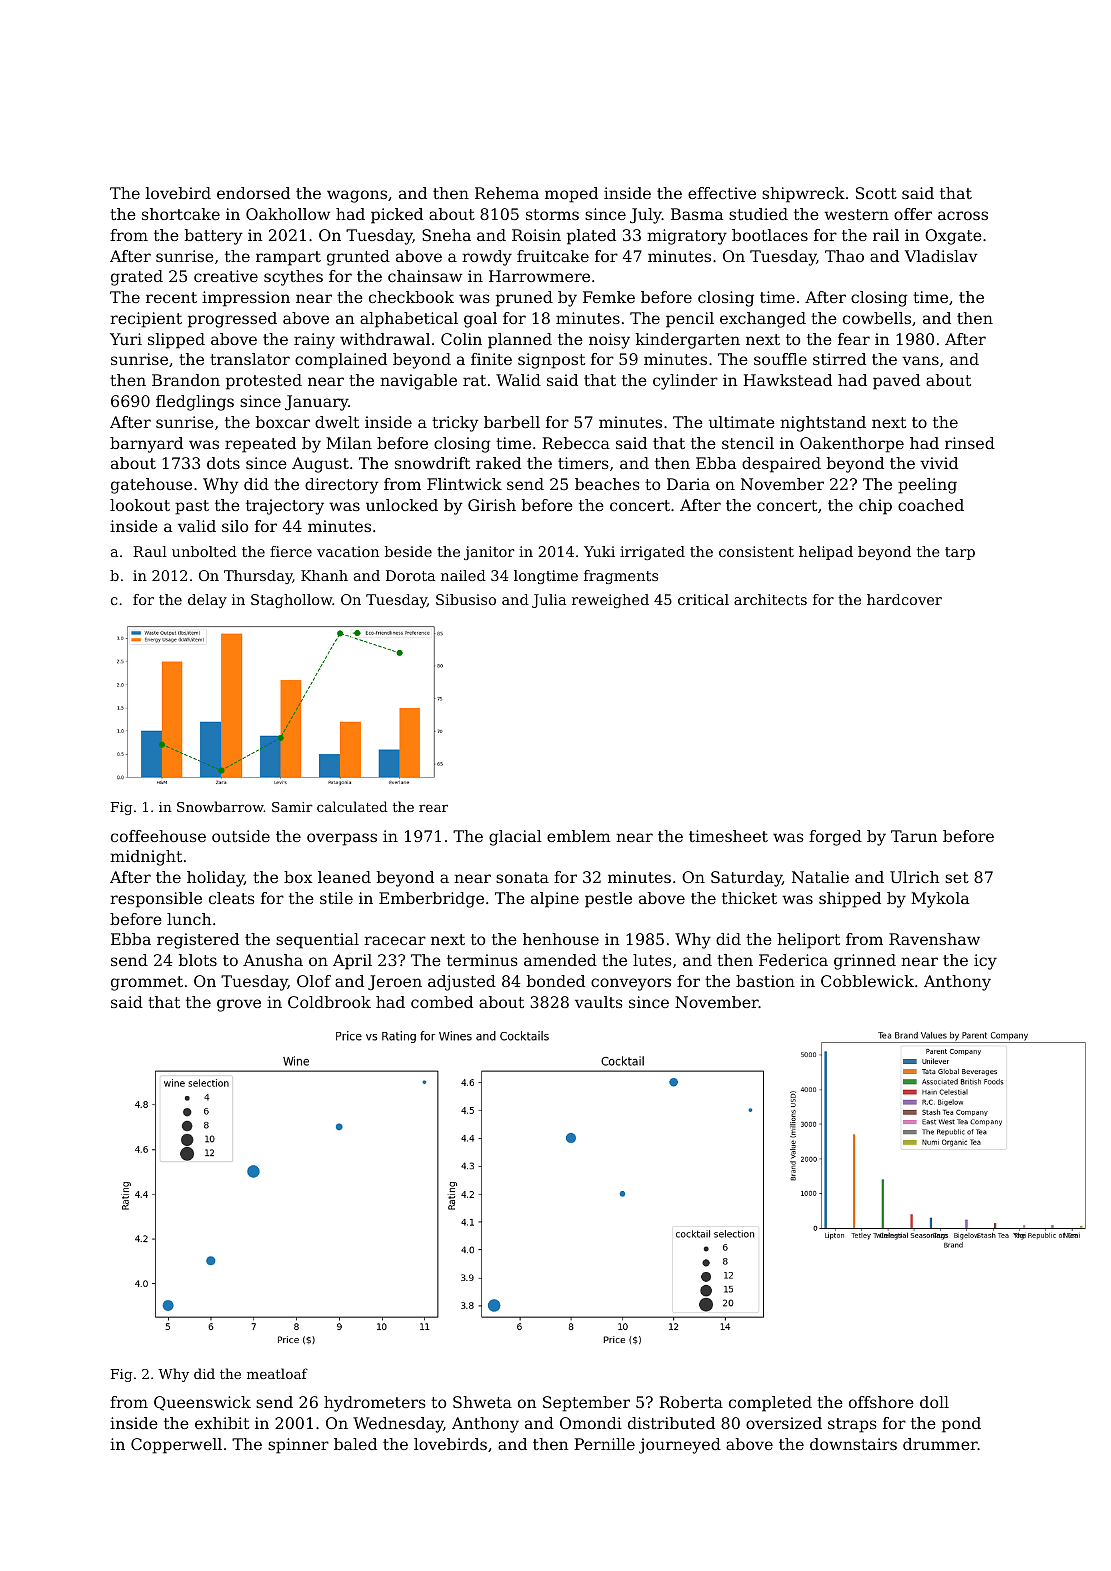 The height and width of the screenshot is (1571, 1111). I want to click on Coldbrook, so click(329, 1002).
